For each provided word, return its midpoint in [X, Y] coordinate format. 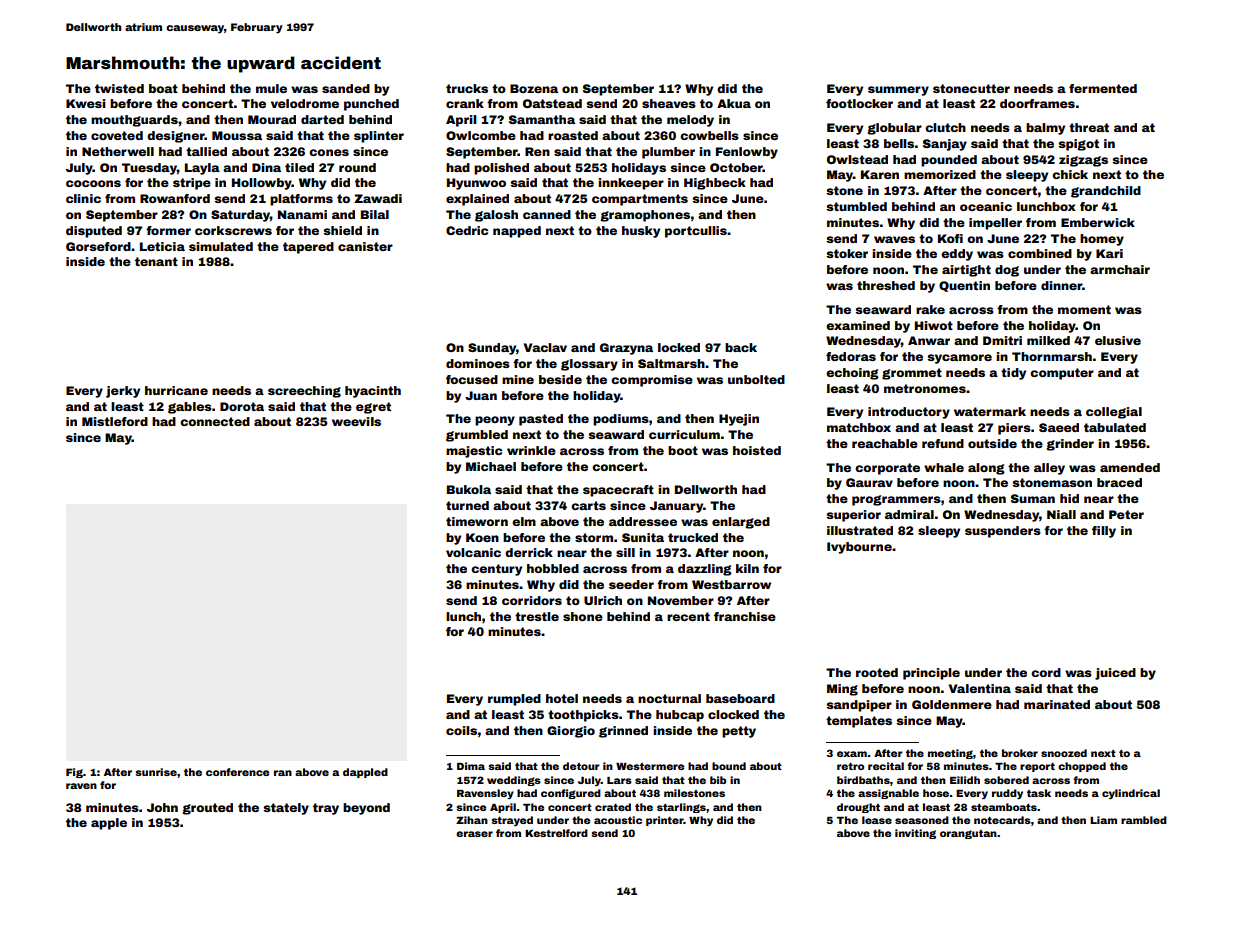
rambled [1144, 820]
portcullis [696, 232]
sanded [346, 88]
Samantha [542, 119]
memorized [940, 174]
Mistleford [115, 421]
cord [1046, 672]
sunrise [156, 772]
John [162, 807]
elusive [1118, 340]
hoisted [757, 450]
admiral [909, 514]
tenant [156, 261]
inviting [915, 834]
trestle [537, 616]
